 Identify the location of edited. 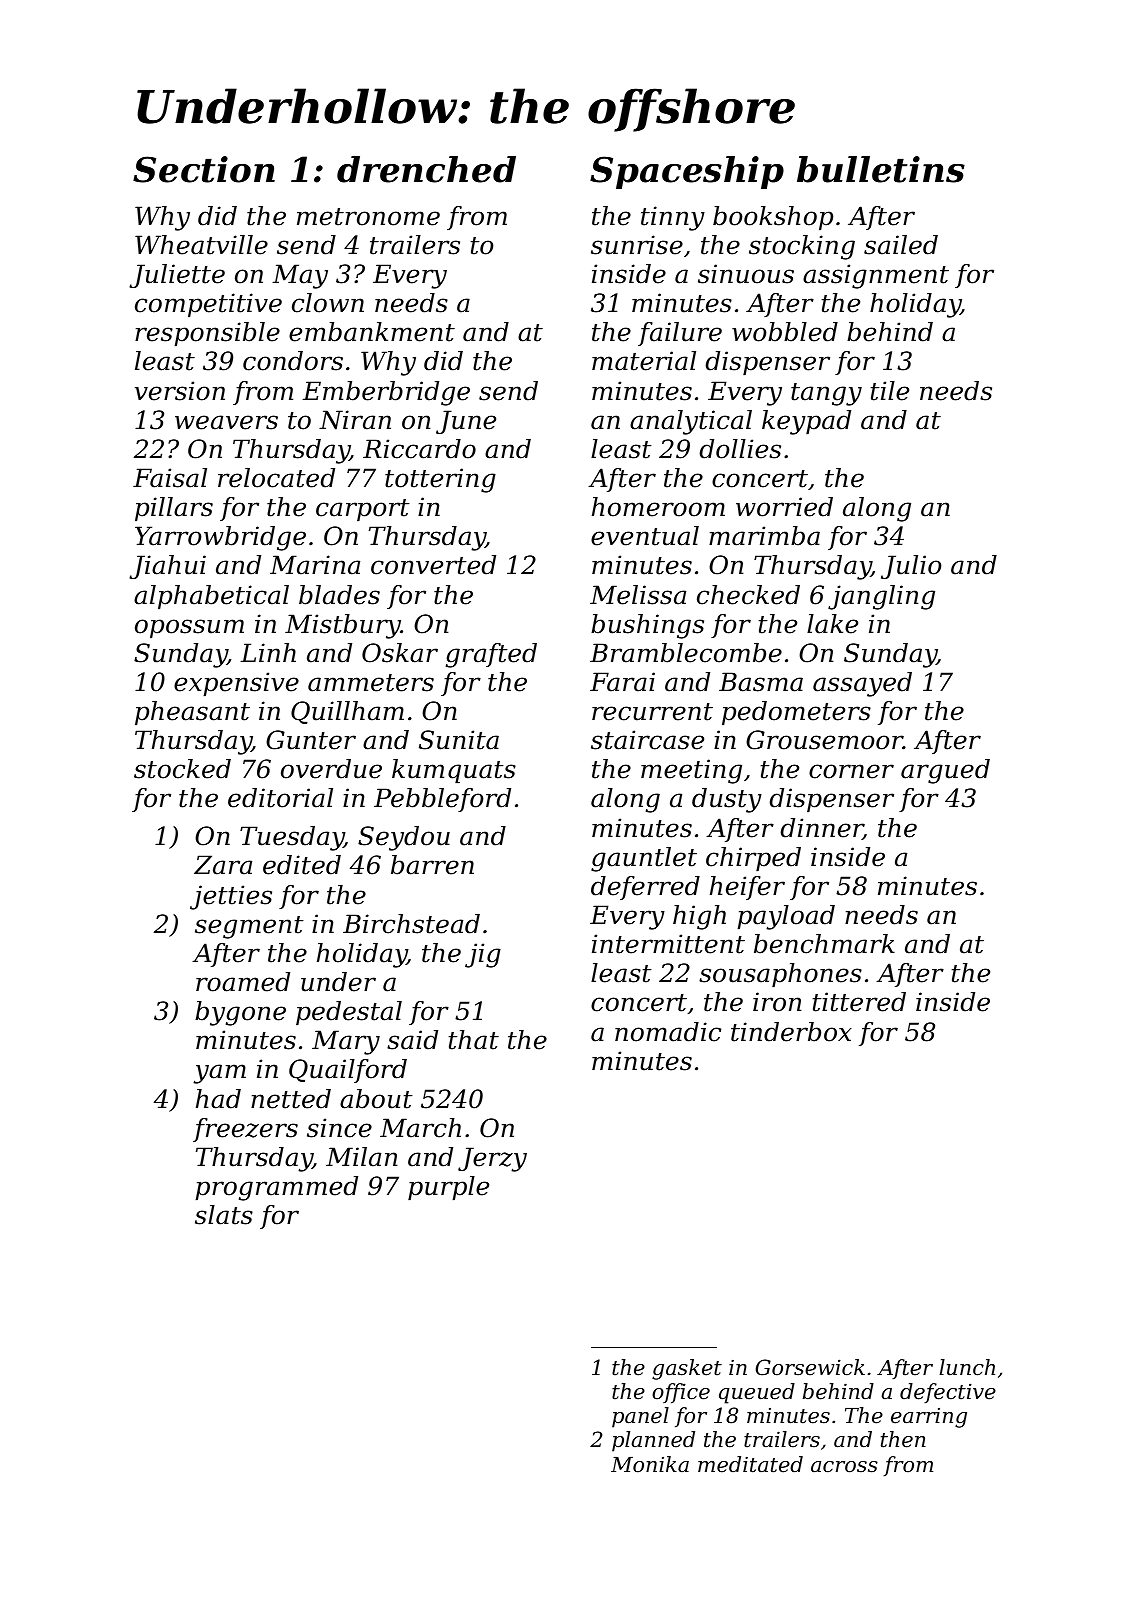
(302, 865).
